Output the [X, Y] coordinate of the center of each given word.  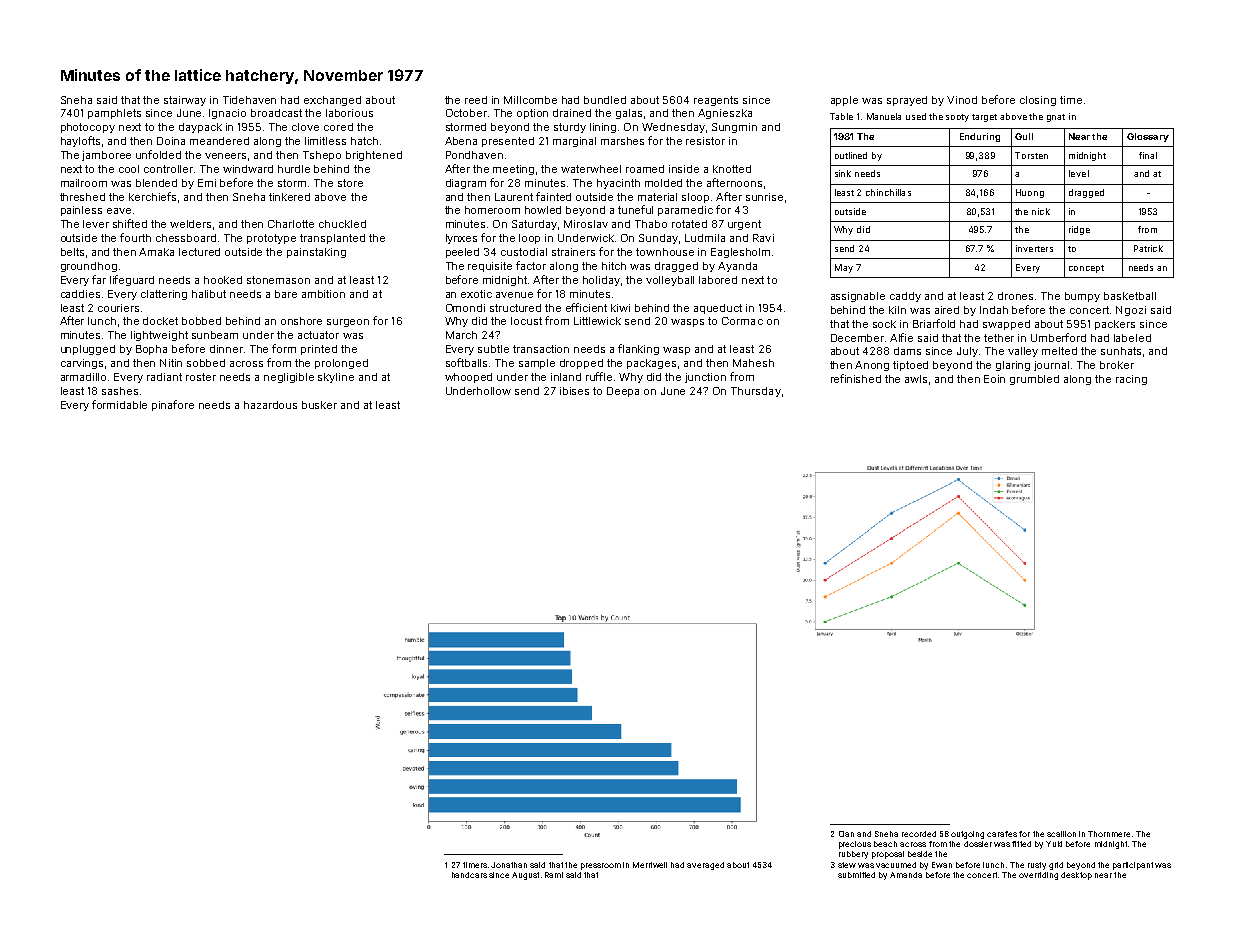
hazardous [270, 405]
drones [1015, 296]
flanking [638, 349]
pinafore [173, 405]
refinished [856, 378]
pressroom [601, 866]
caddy [905, 297]
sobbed [206, 363]
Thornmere [1109, 834]
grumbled [1034, 380]
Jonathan [509, 865]
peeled [462, 253]
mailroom [84, 183]
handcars [469, 875]
